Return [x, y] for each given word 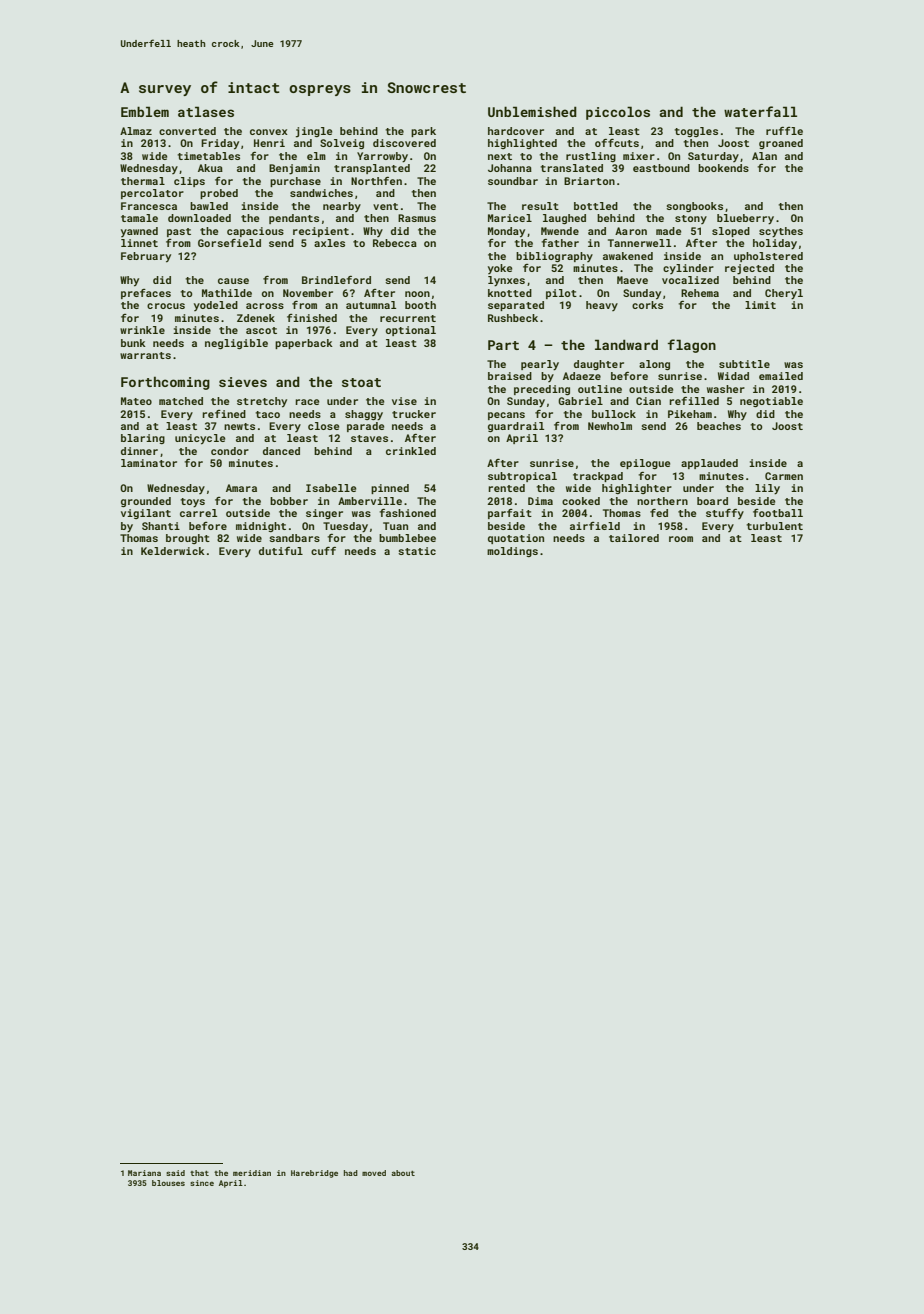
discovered [404, 143]
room [681, 539]
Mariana [144, 1173]
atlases [206, 111]
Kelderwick [173, 551]
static [417, 551]
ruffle [784, 131]
